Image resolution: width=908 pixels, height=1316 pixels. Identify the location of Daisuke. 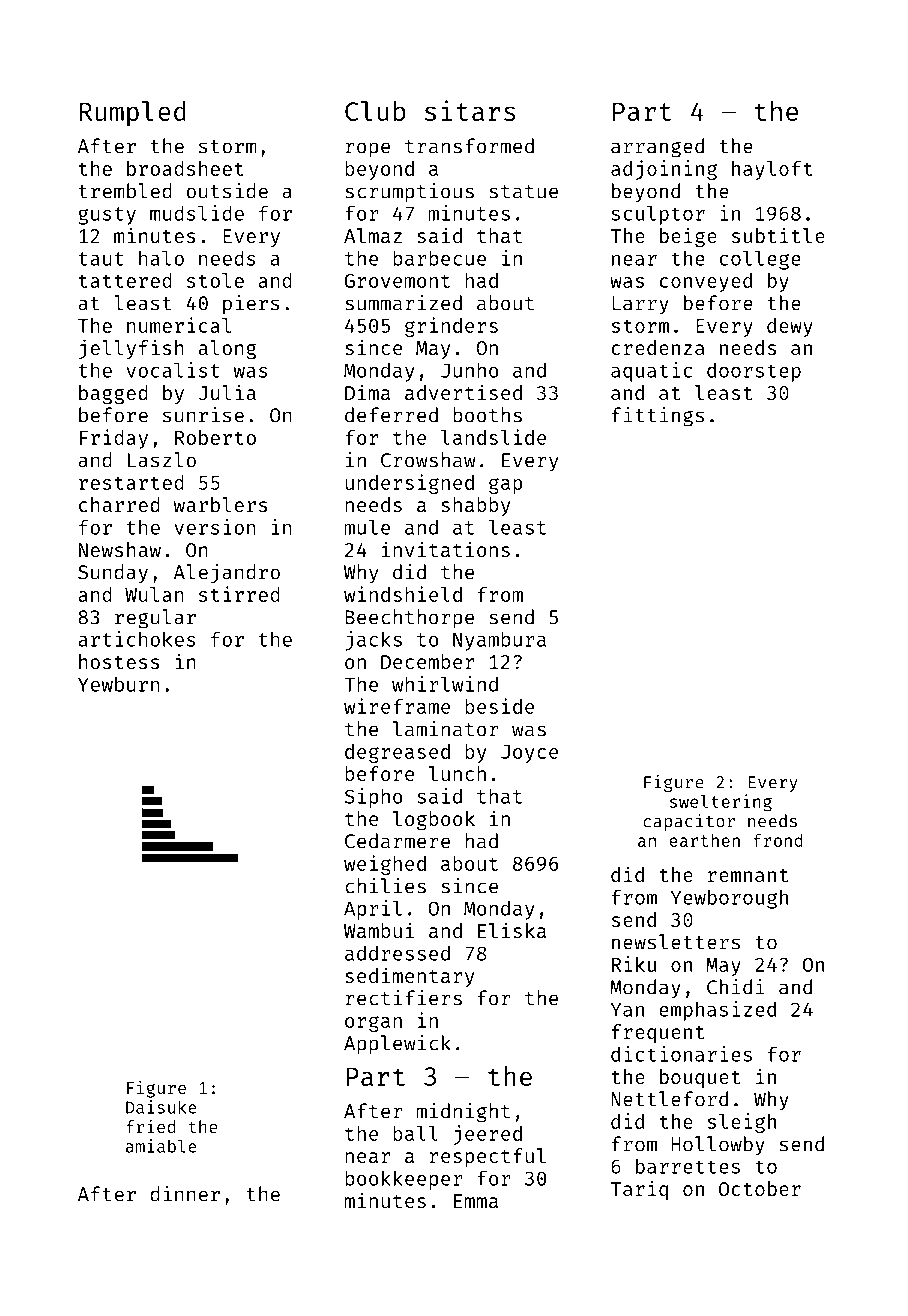
(161, 1107).
